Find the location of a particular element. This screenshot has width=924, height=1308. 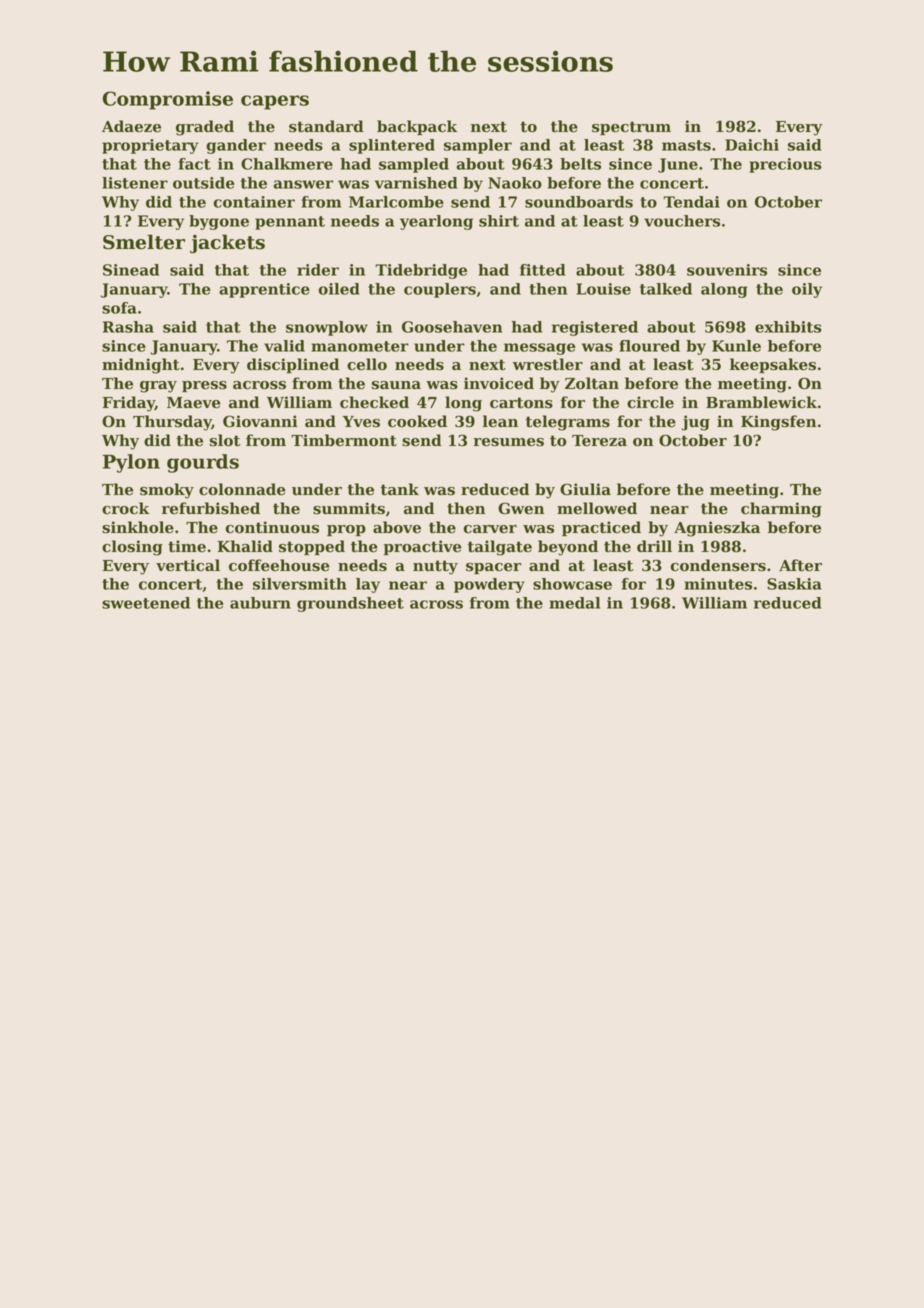

sweetened is located at coordinates (146, 603).
